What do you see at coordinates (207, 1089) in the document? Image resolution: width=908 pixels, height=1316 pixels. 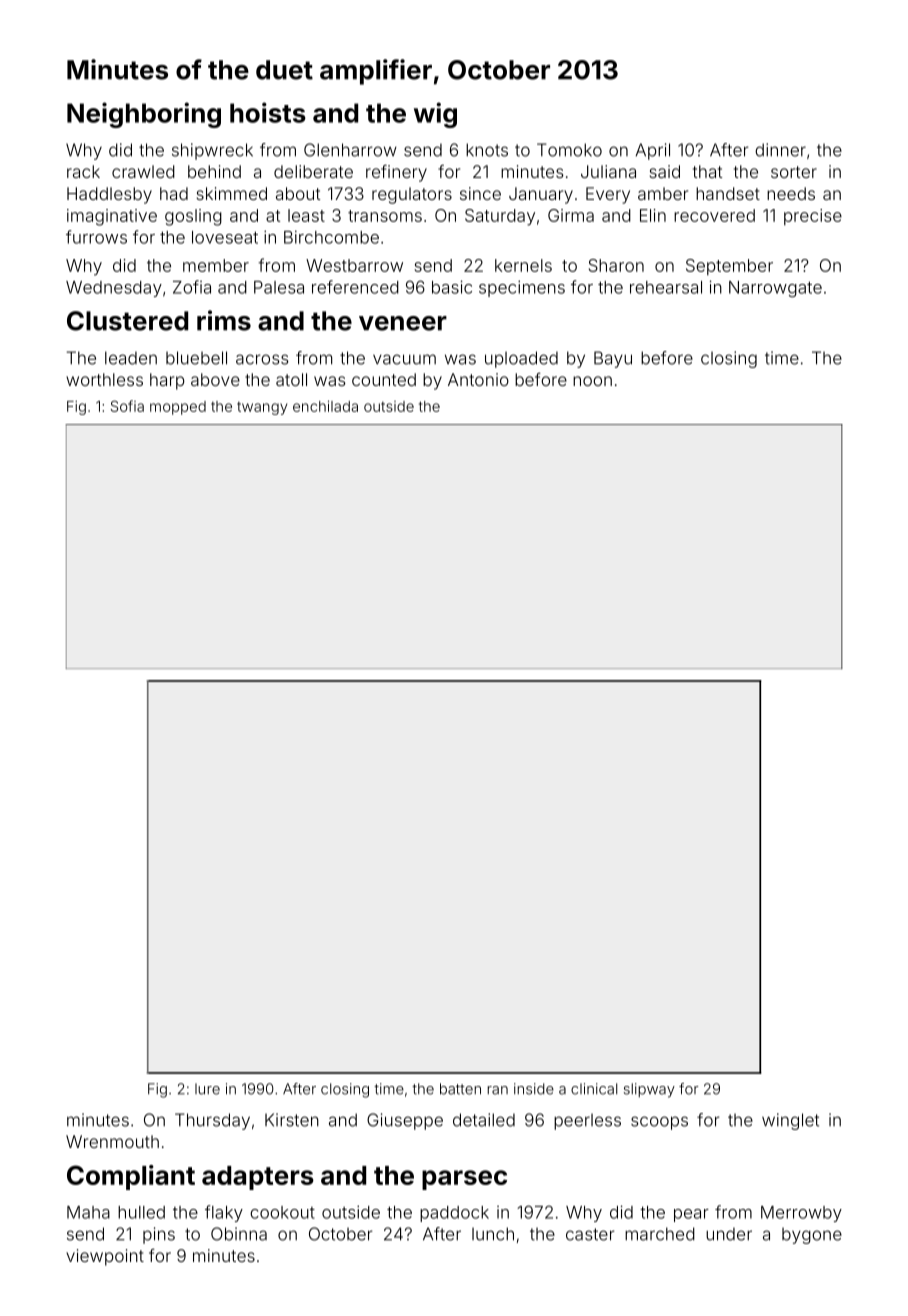 I see `lure` at bounding box center [207, 1089].
